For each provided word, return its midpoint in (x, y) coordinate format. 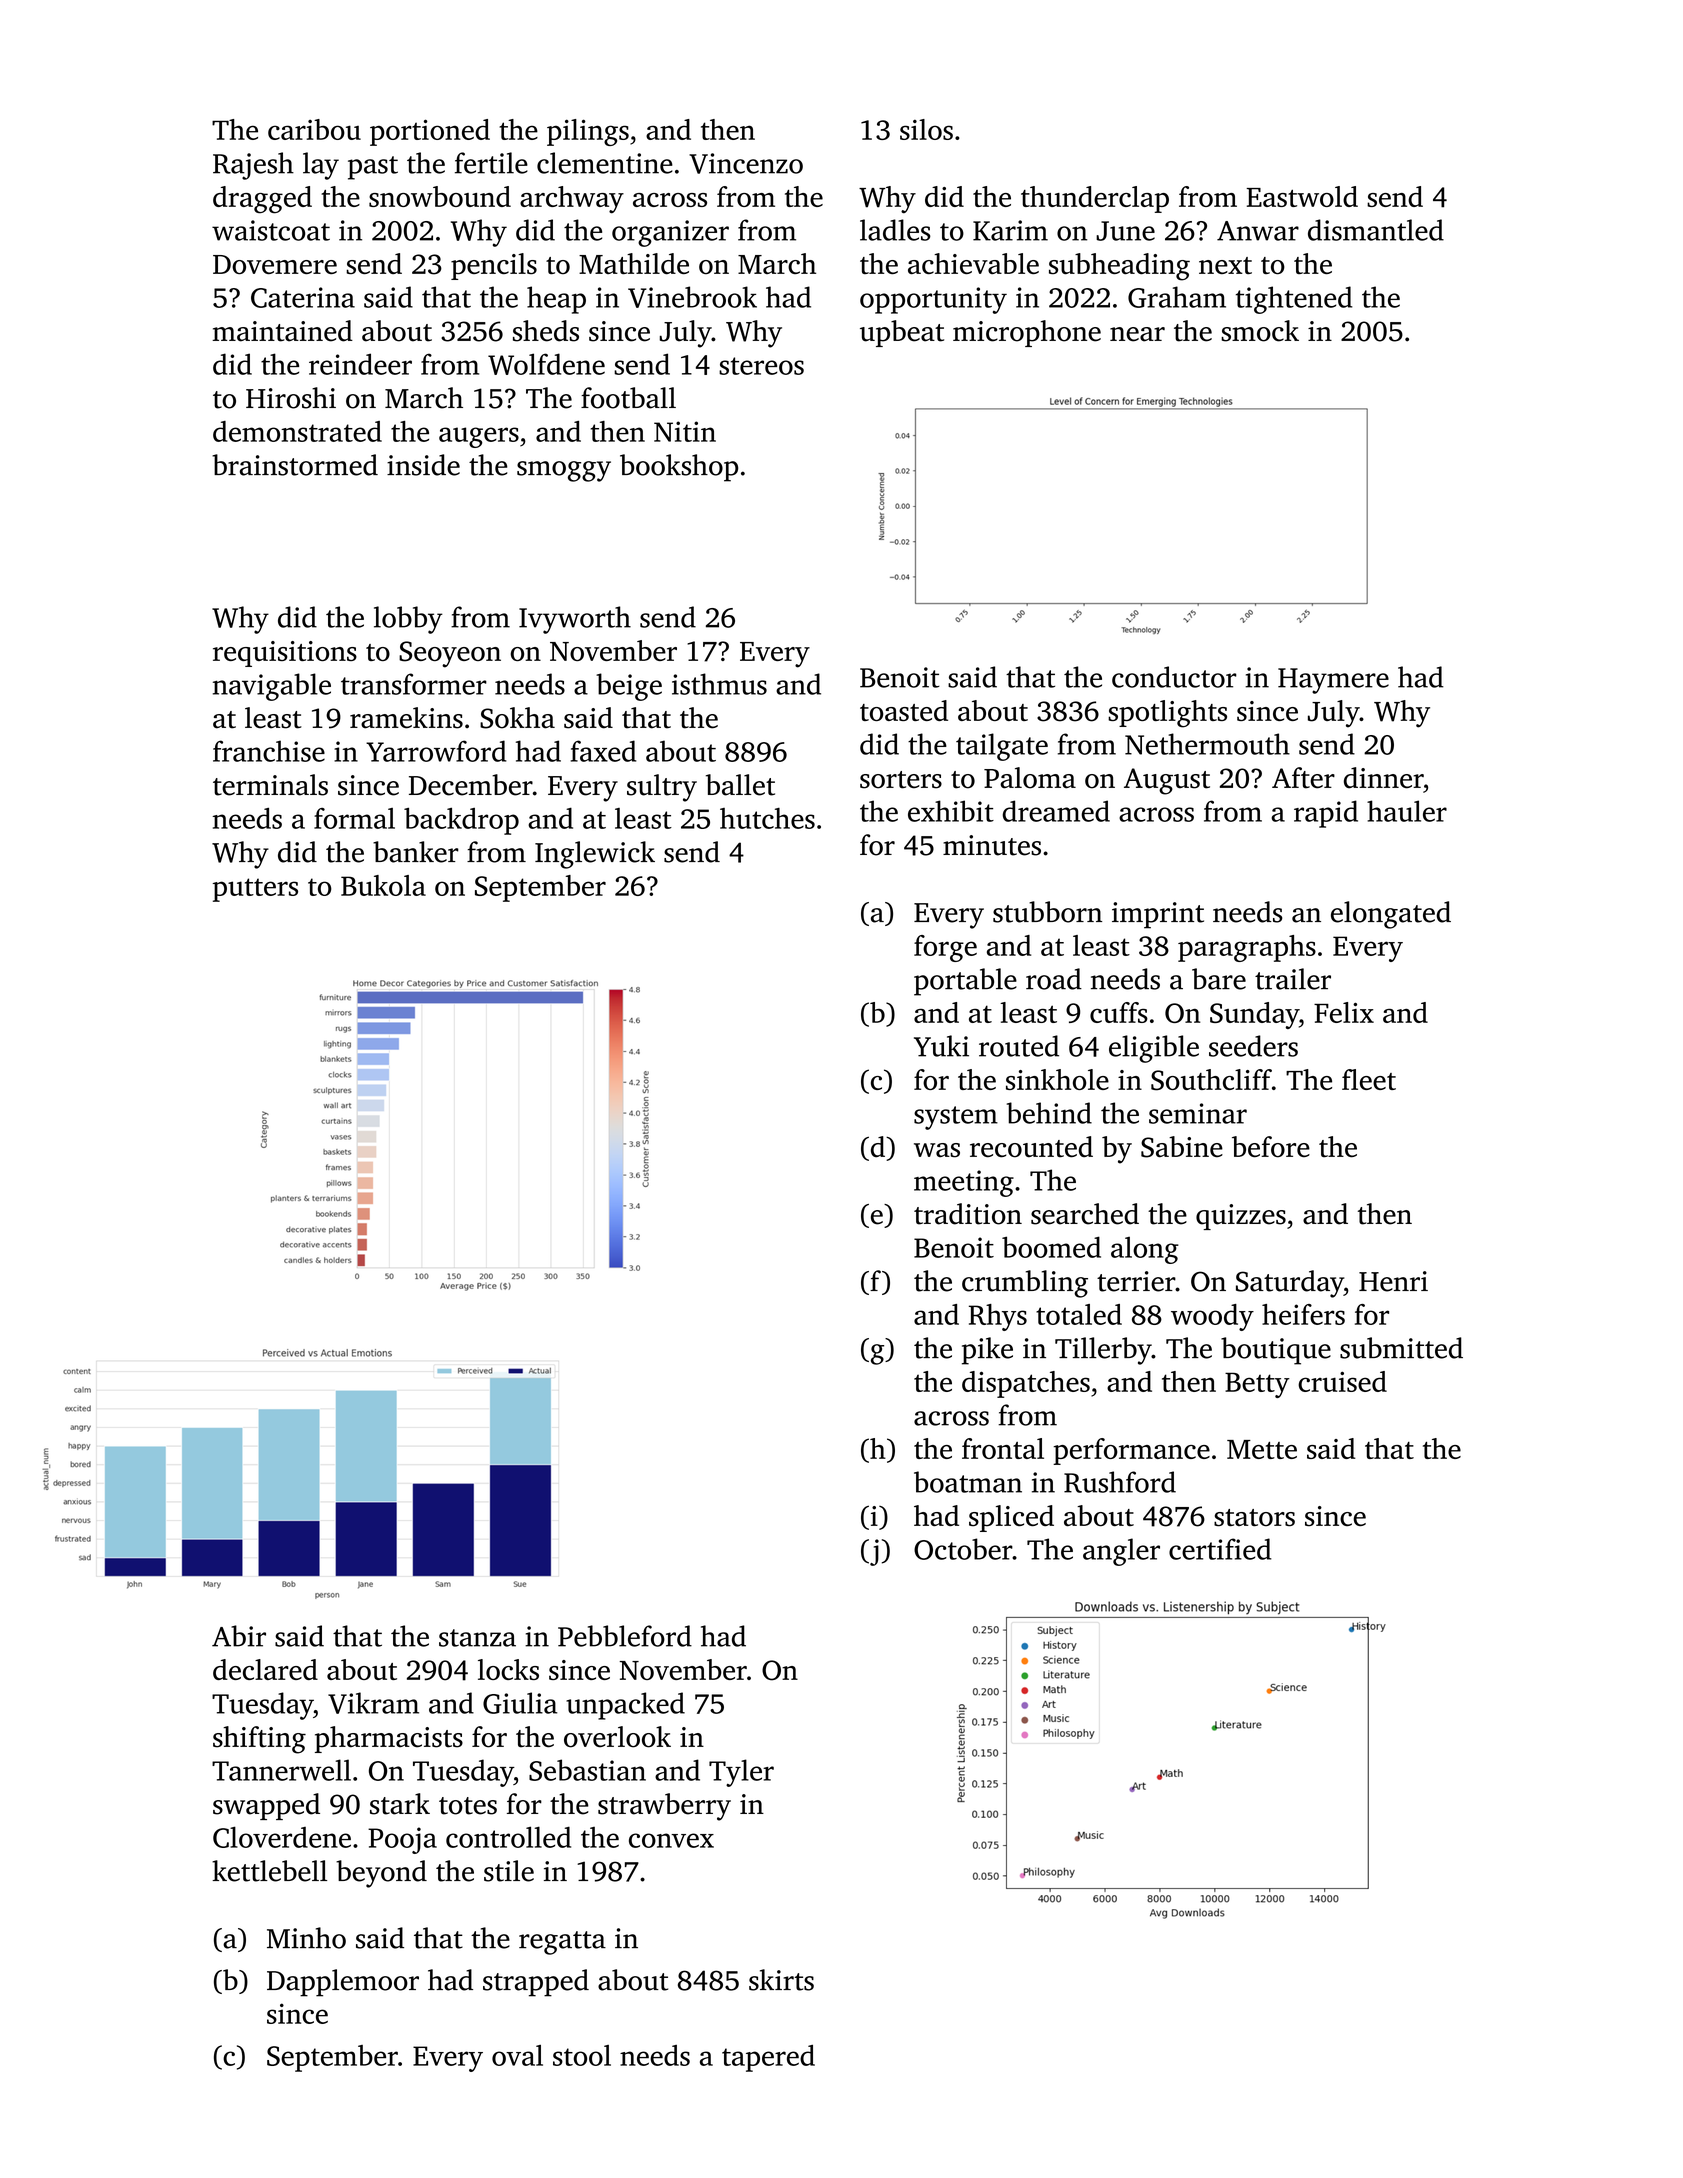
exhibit (951, 811)
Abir (239, 1636)
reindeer (360, 364)
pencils (494, 266)
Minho (306, 1938)
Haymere (1333, 681)
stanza (477, 1638)
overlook (617, 1737)
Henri (1393, 1281)
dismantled (1376, 230)
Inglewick (595, 855)
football (628, 398)
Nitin (685, 431)
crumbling (1025, 1284)
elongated (1391, 915)
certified (1220, 1549)
